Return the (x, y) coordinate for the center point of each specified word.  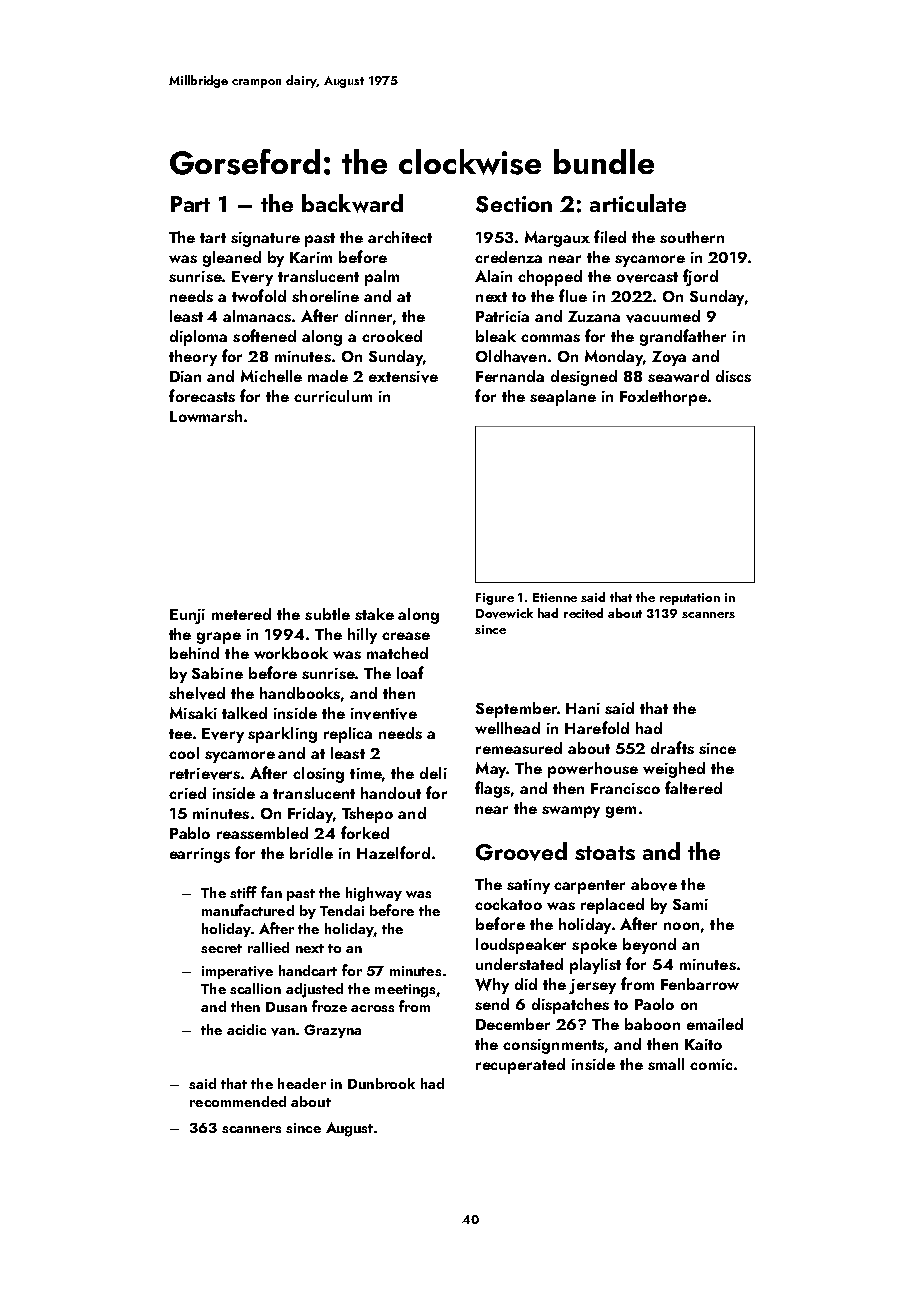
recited (583, 613)
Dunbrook (381, 1083)
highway (374, 894)
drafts (672, 747)
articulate (638, 203)
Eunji (187, 616)
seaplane (563, 398)
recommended (238, 1101)
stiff (243, 892)
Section (514, 204)
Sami (690, 904)
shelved (197, 693)
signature (265, 239)
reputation (690, 599)
